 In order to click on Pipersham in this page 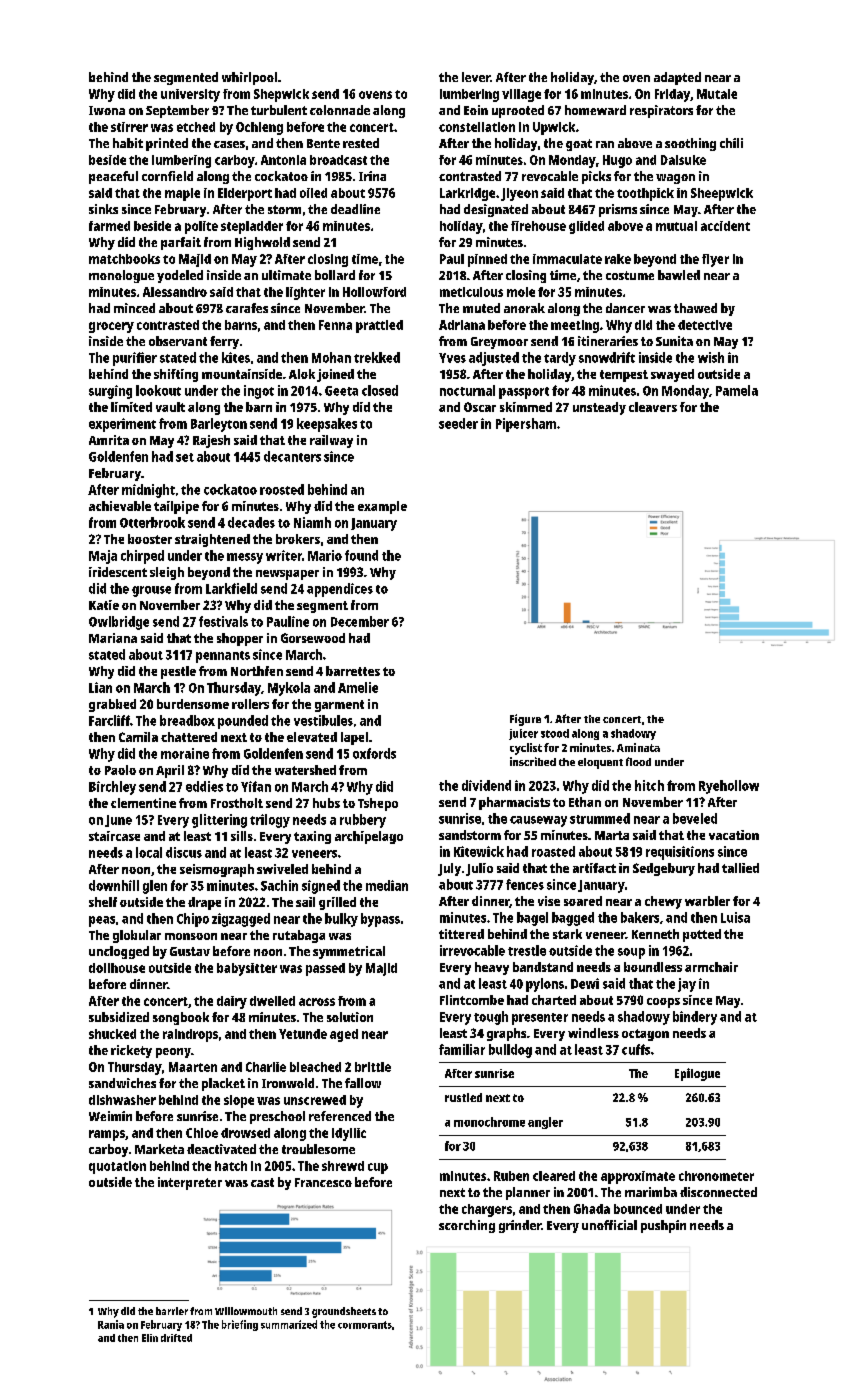, I will do `click(526, 425)`.
